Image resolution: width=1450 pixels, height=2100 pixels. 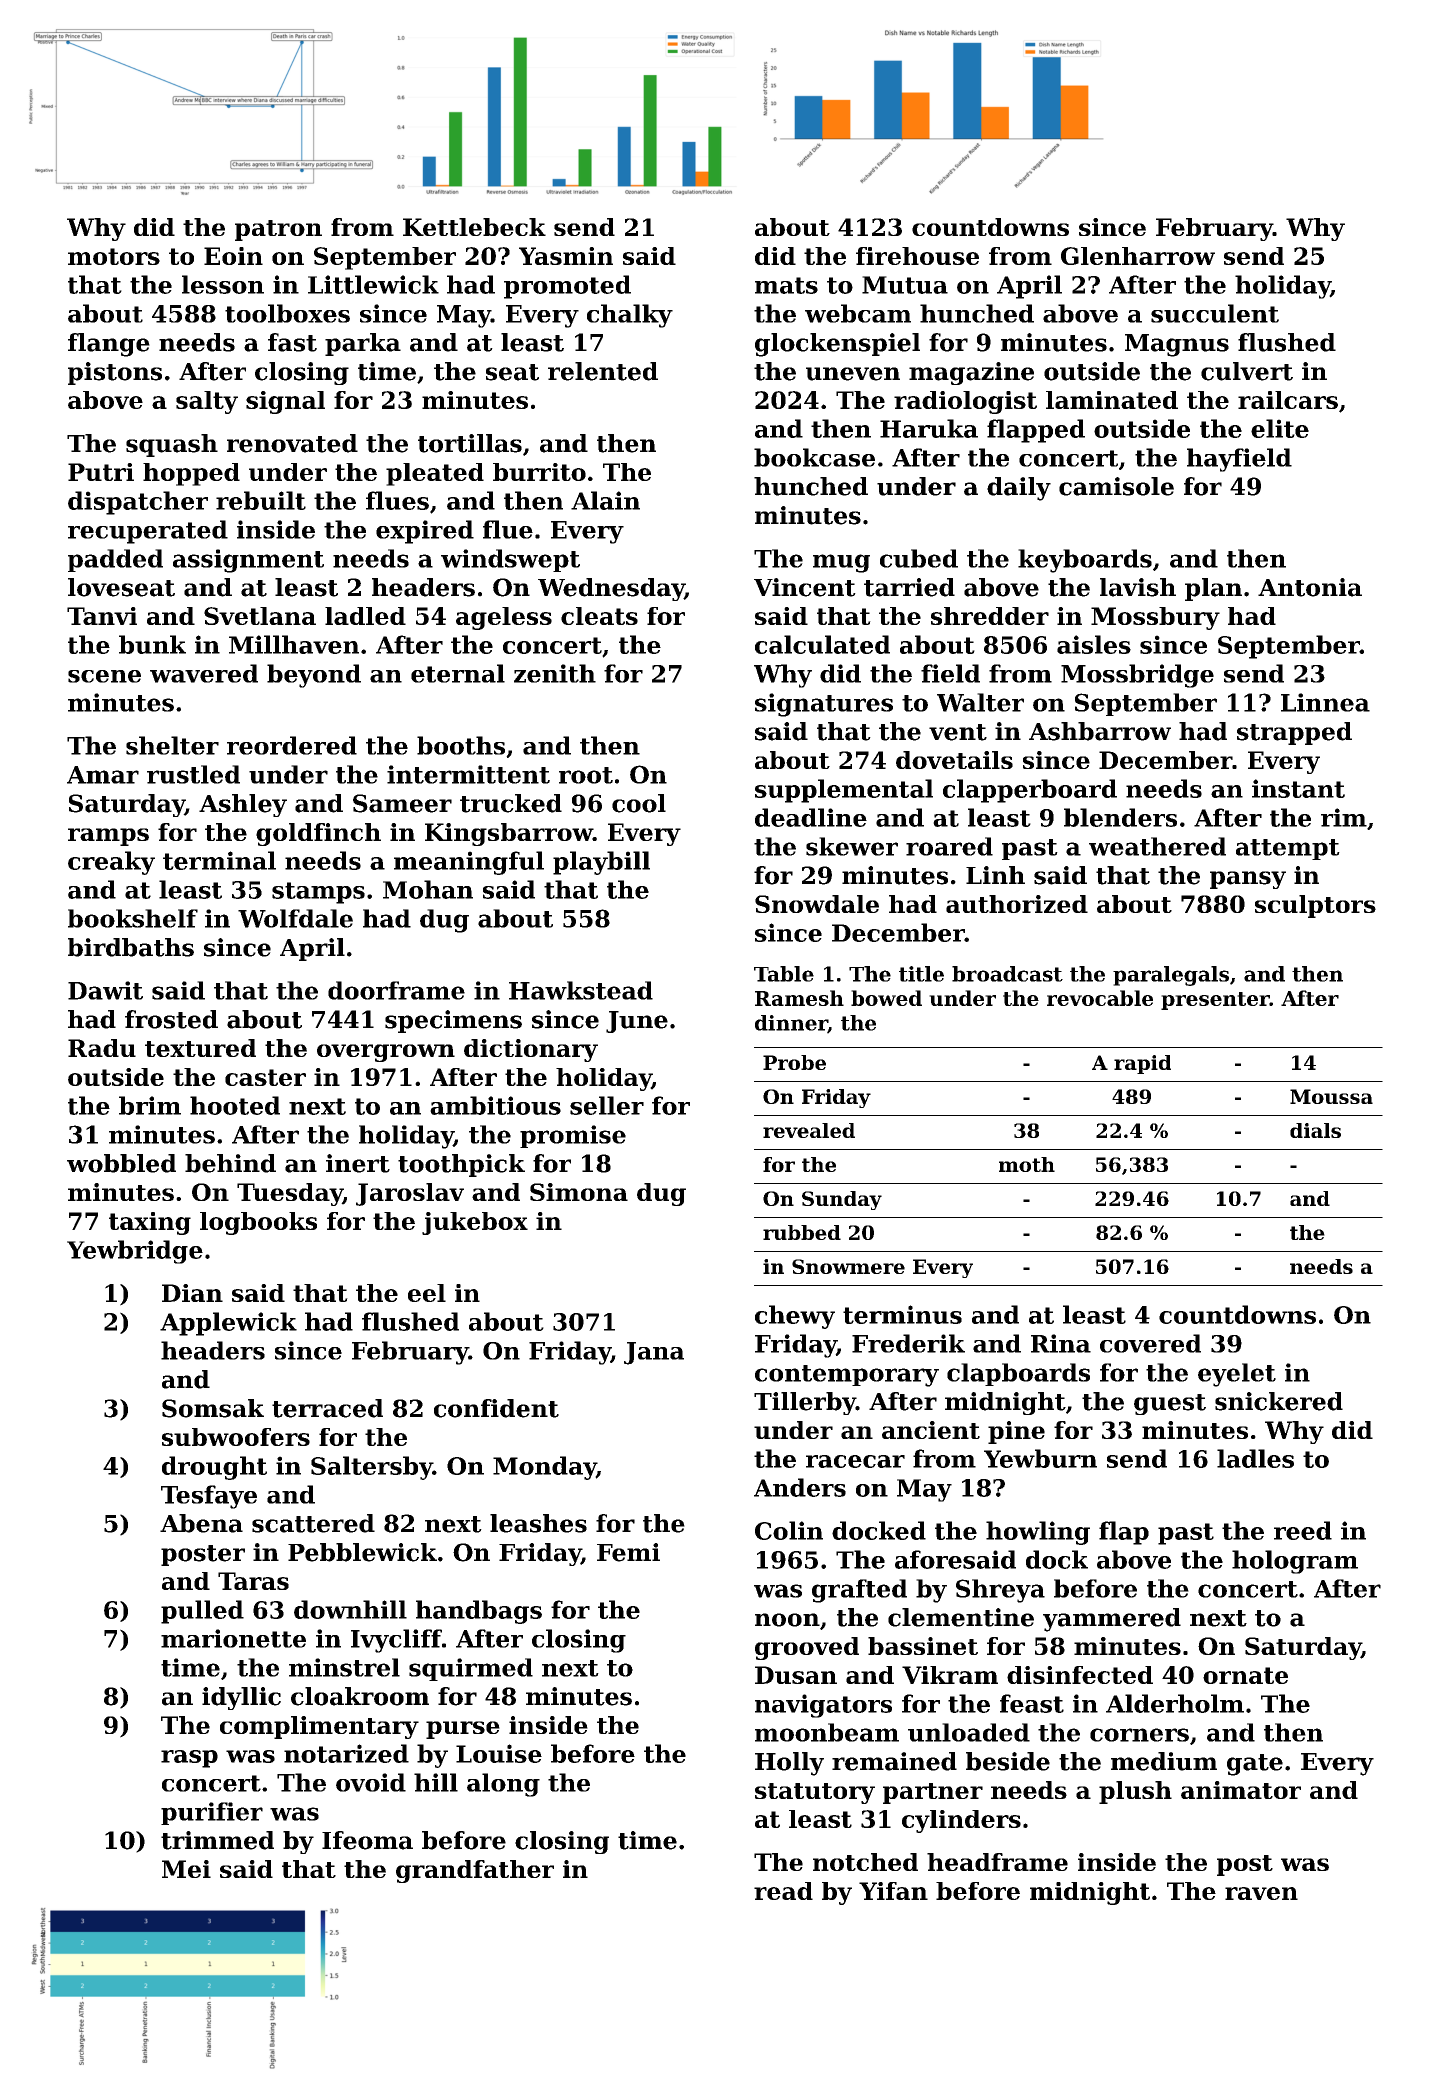 I want to click on Alderholm, so click(x=1175, y=1703).
